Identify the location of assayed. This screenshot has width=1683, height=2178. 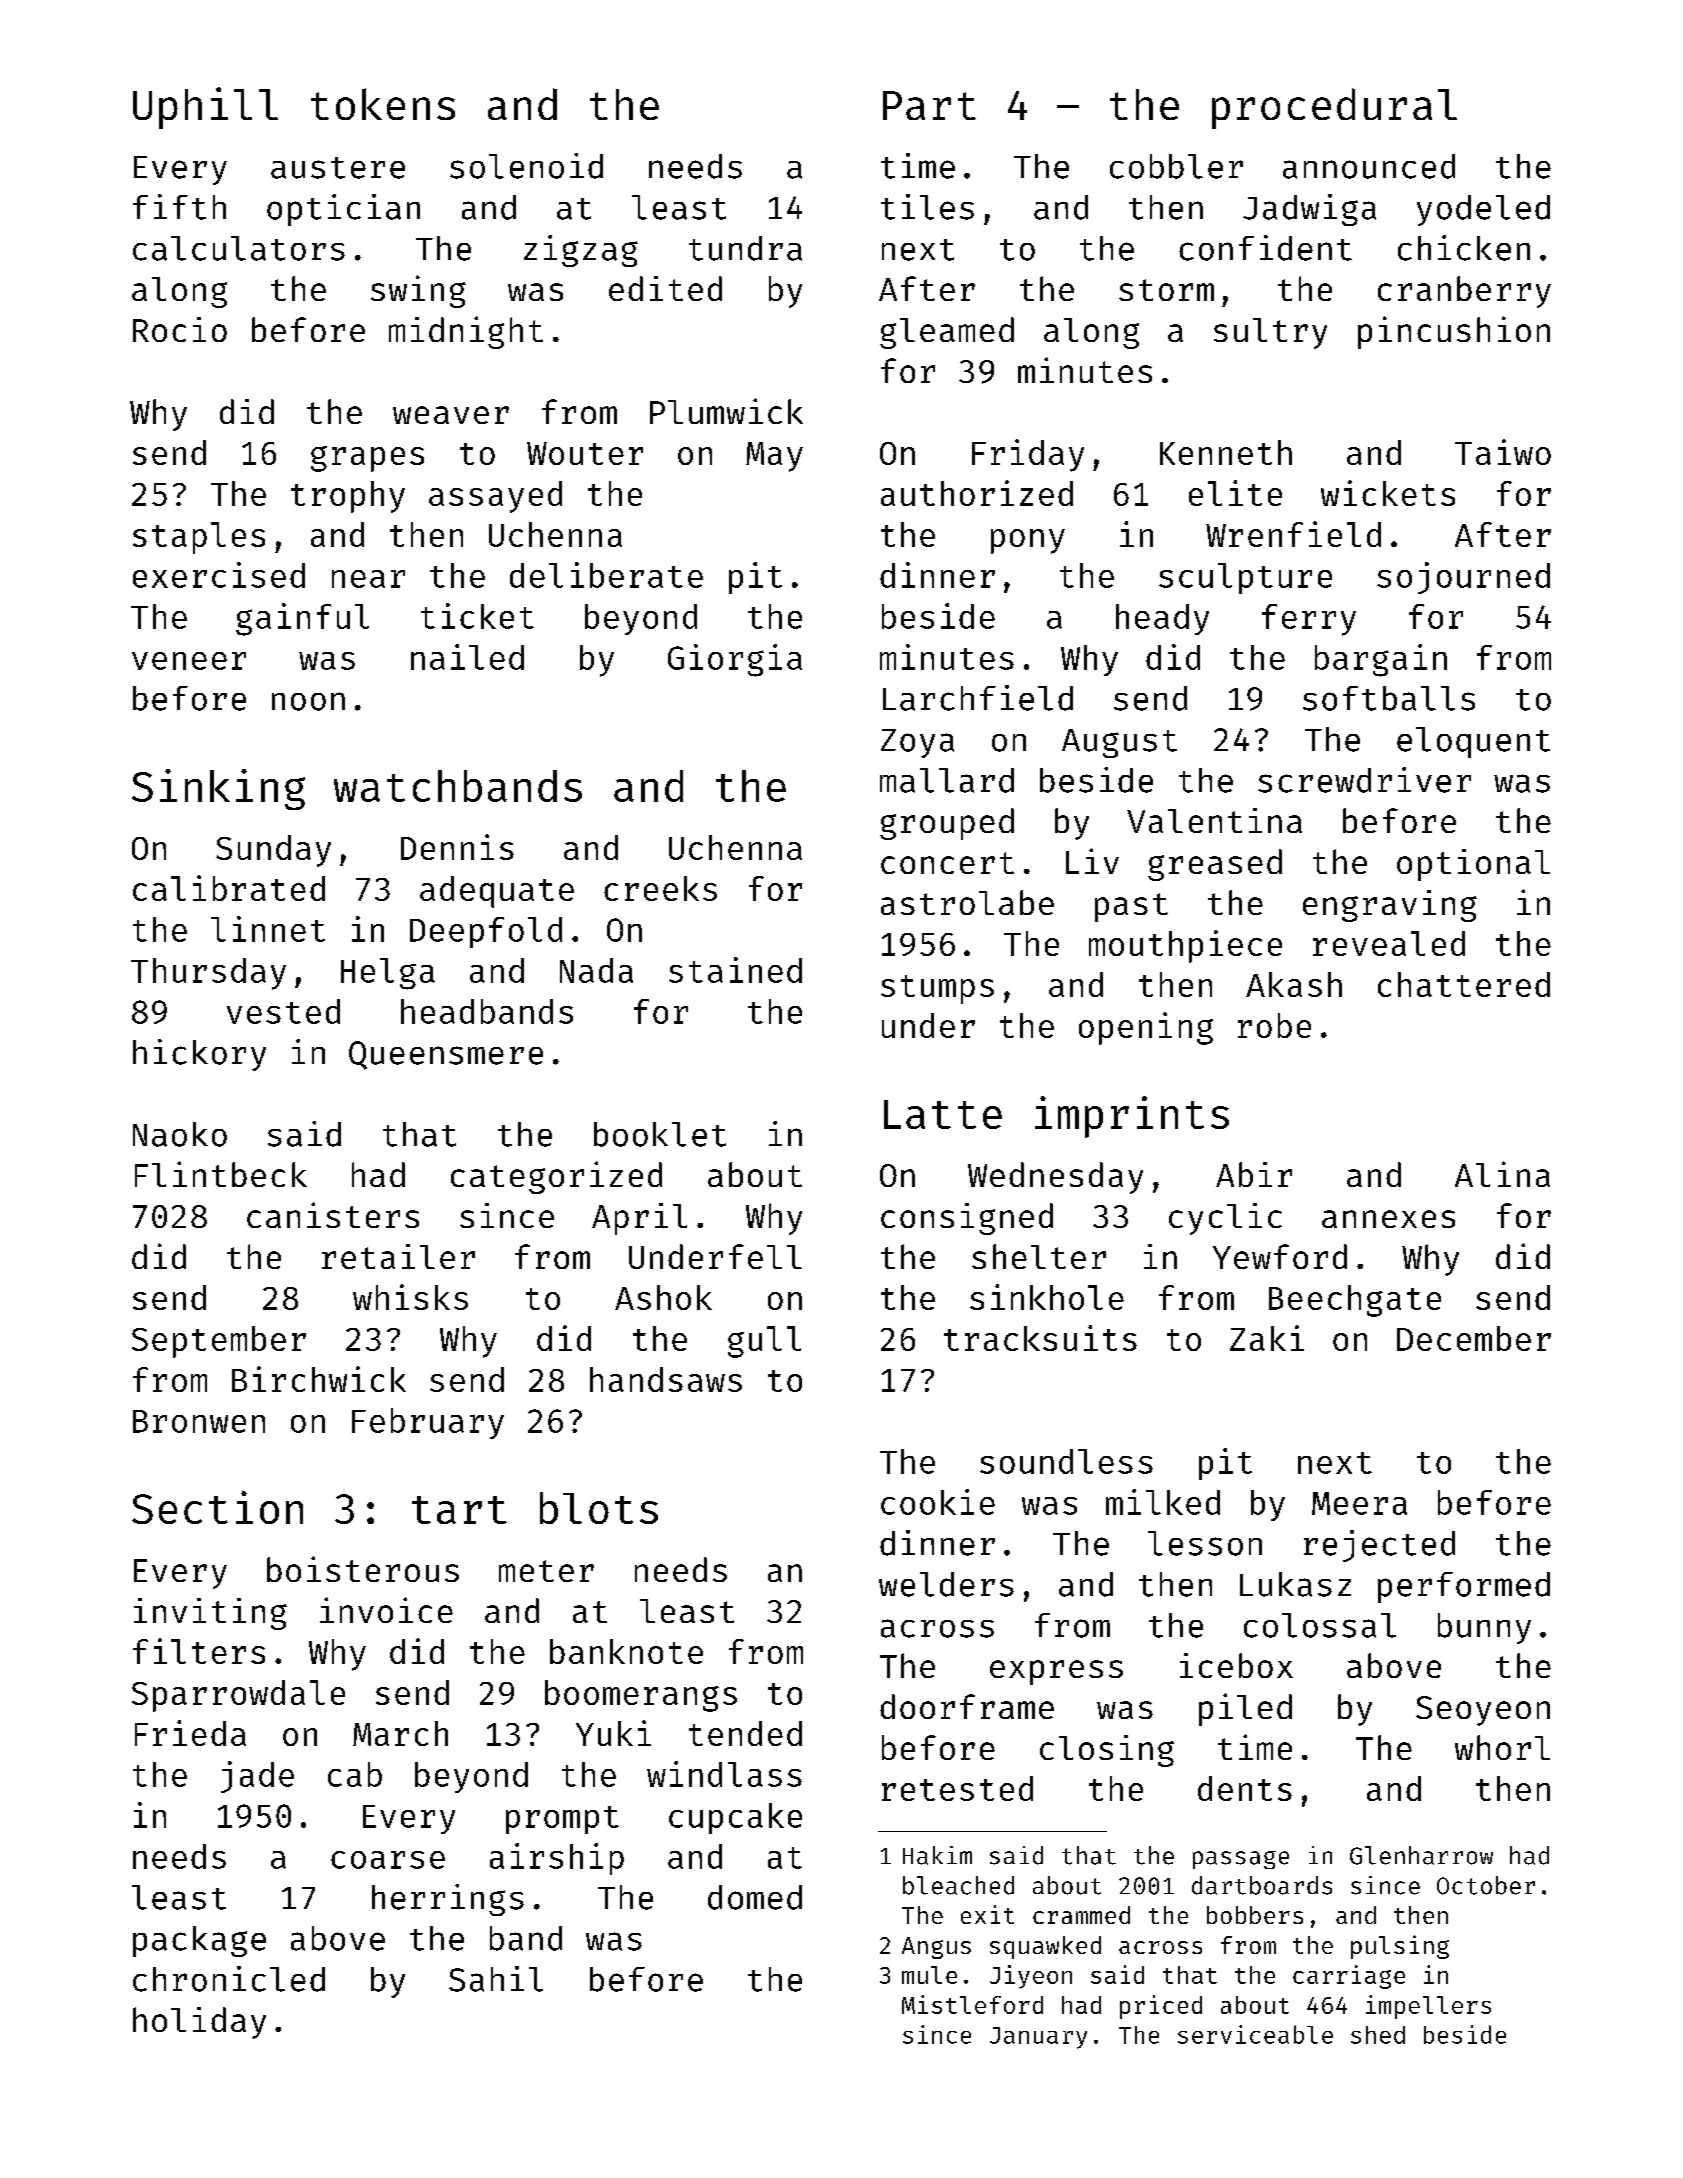
(495, 497).
